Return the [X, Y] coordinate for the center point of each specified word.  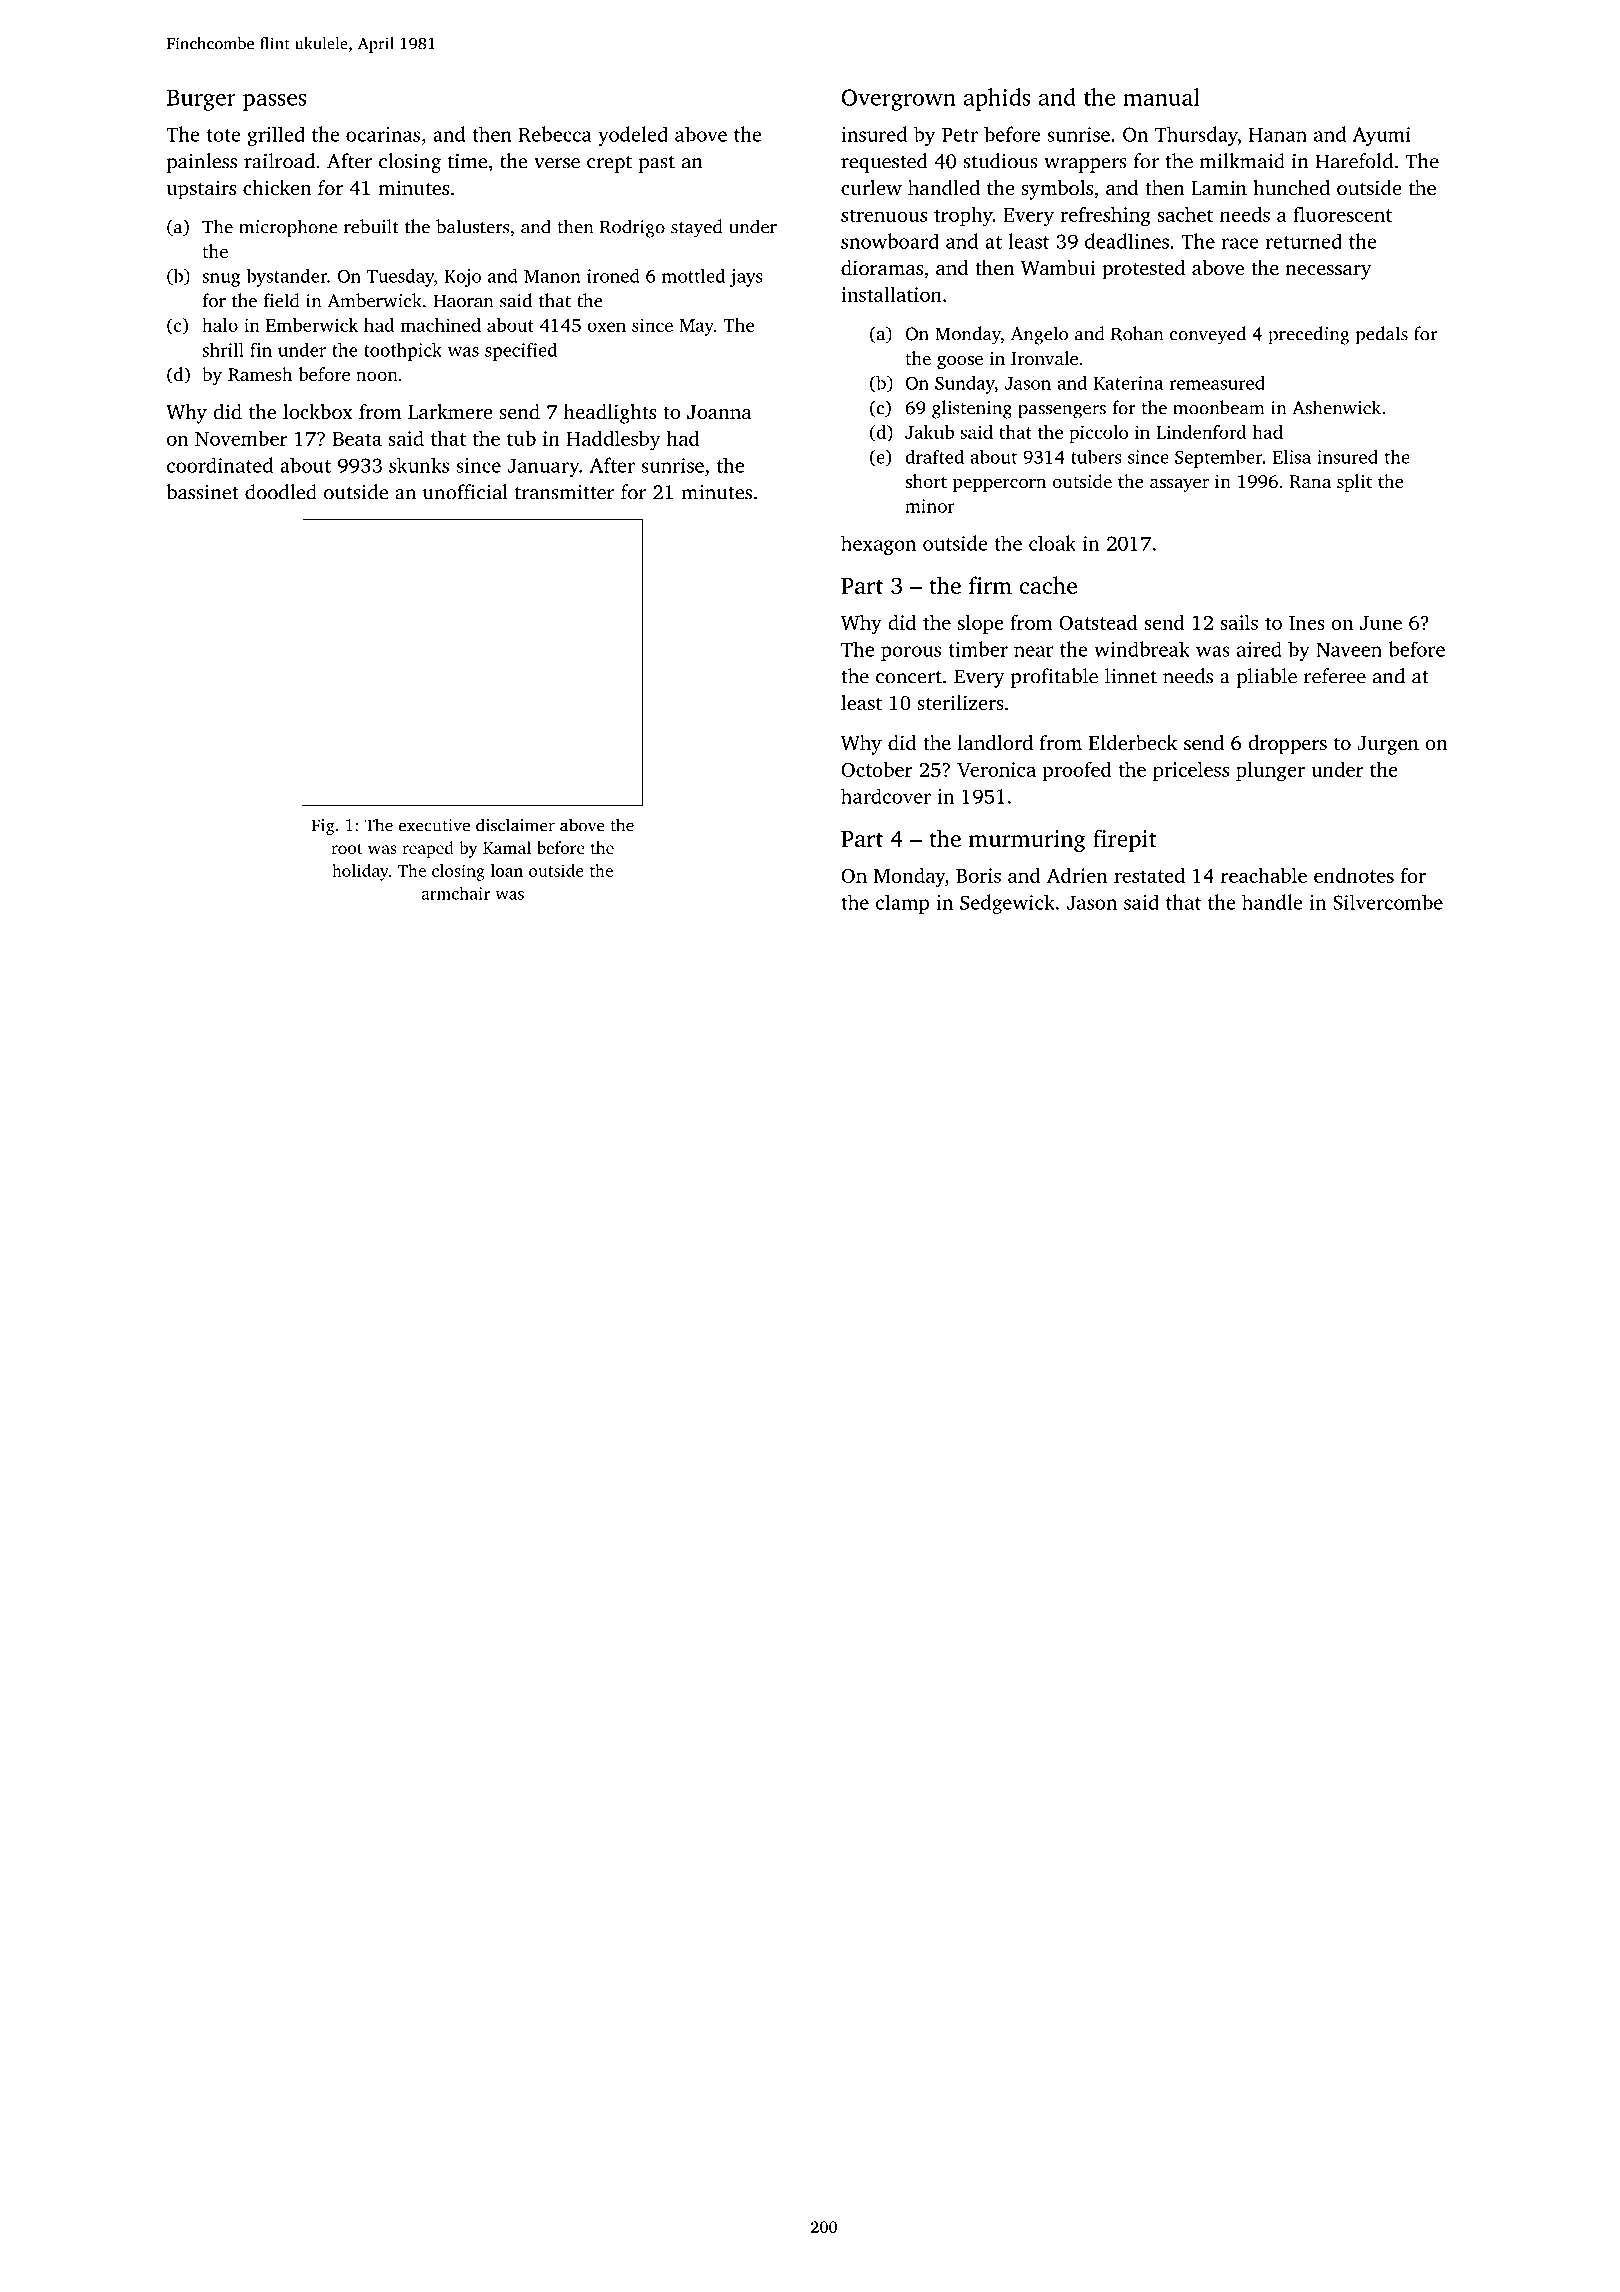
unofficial [465, 492]
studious [1000, 161]
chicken [277, 187]
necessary [1328, 272]
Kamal [507, 847]
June [1381, 623]
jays [746, 278]
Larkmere [450, 411]
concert [909, 677]
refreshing [1106, 216]
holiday [360, 872]
